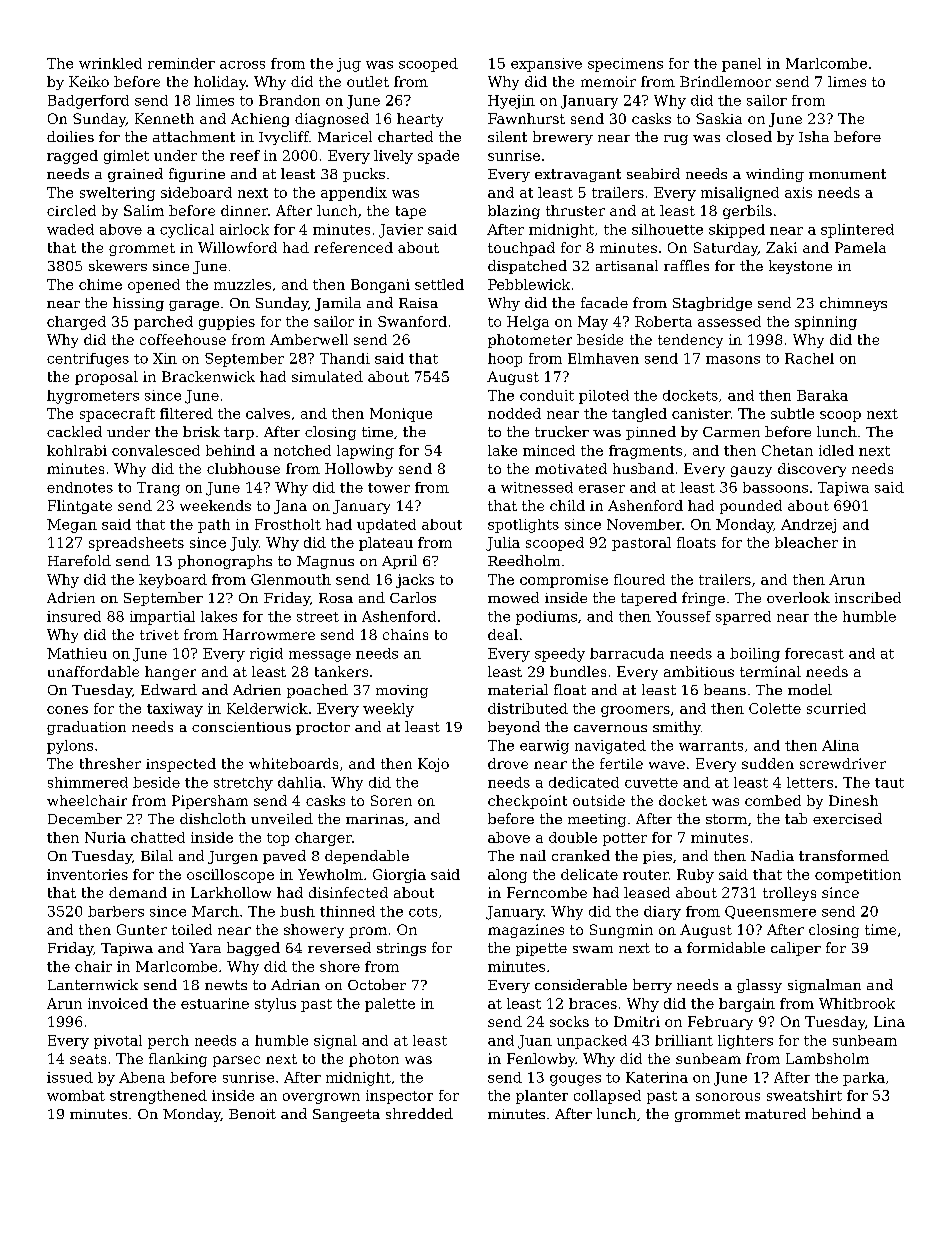 The image size is (952, 1233). I want to click on Badgerford, so click(88, 102).
